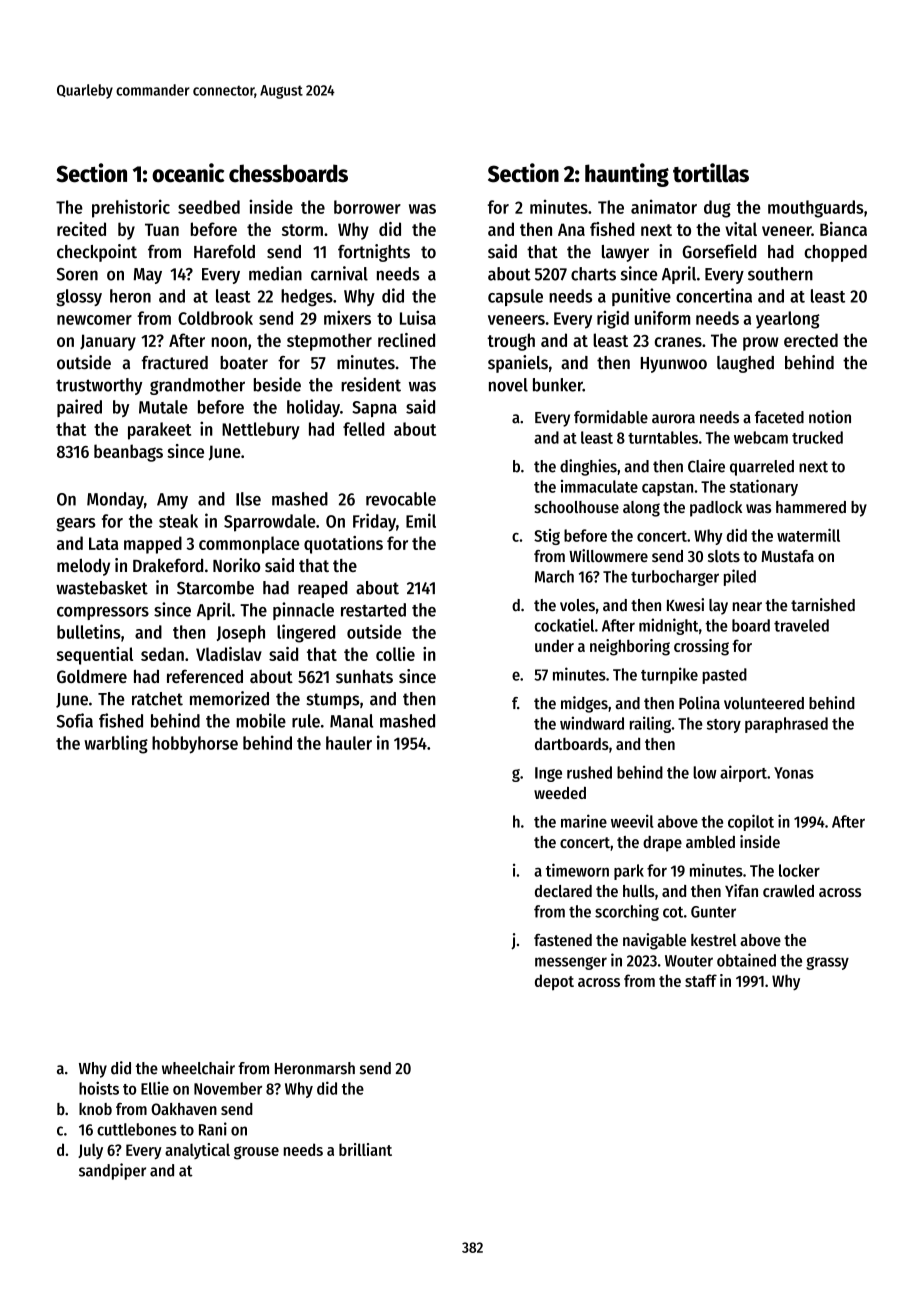 This image has width=924, height=1311. I want to click on southern, so click(780, 274).
